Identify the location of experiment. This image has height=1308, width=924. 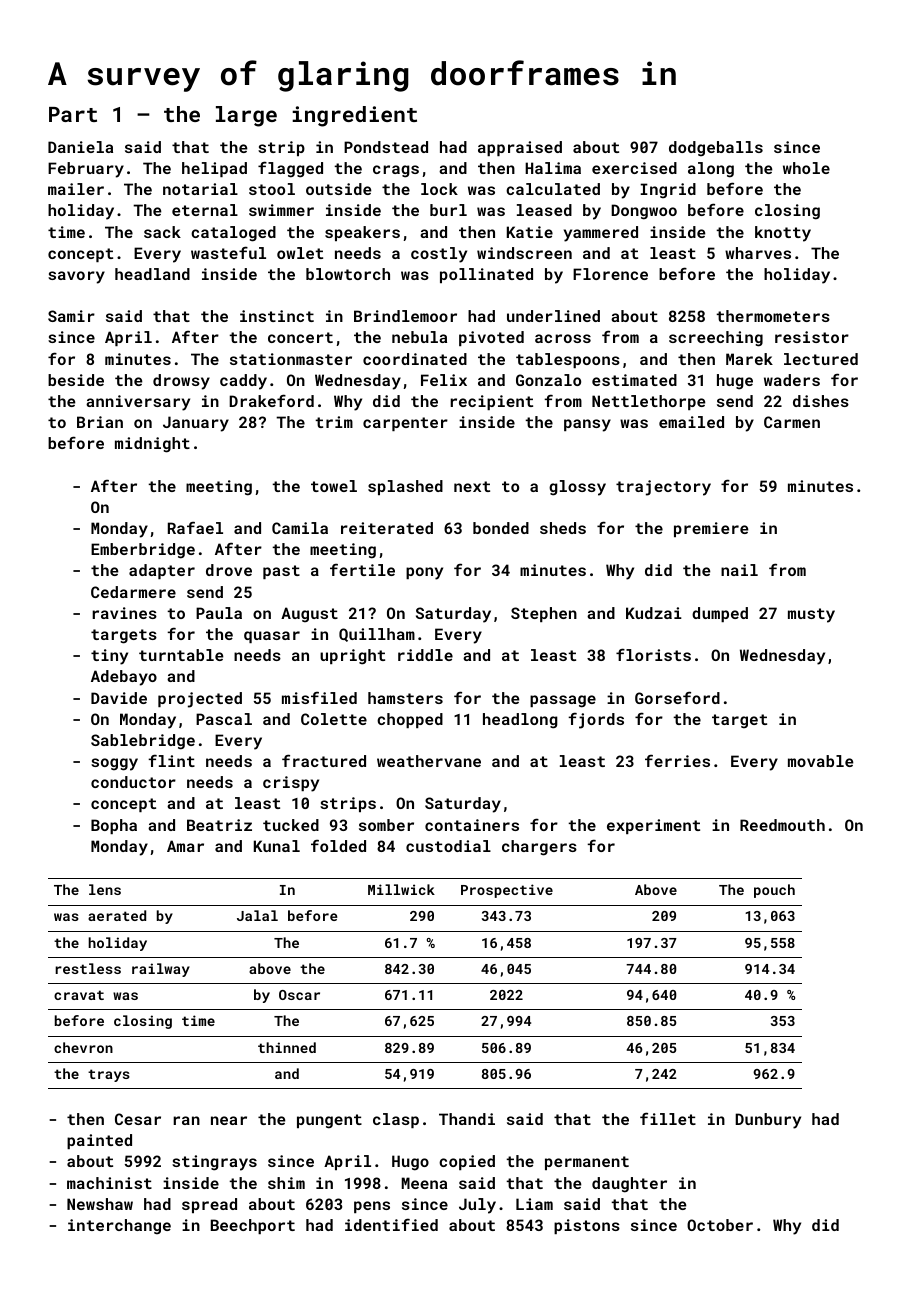
(653, 826).
